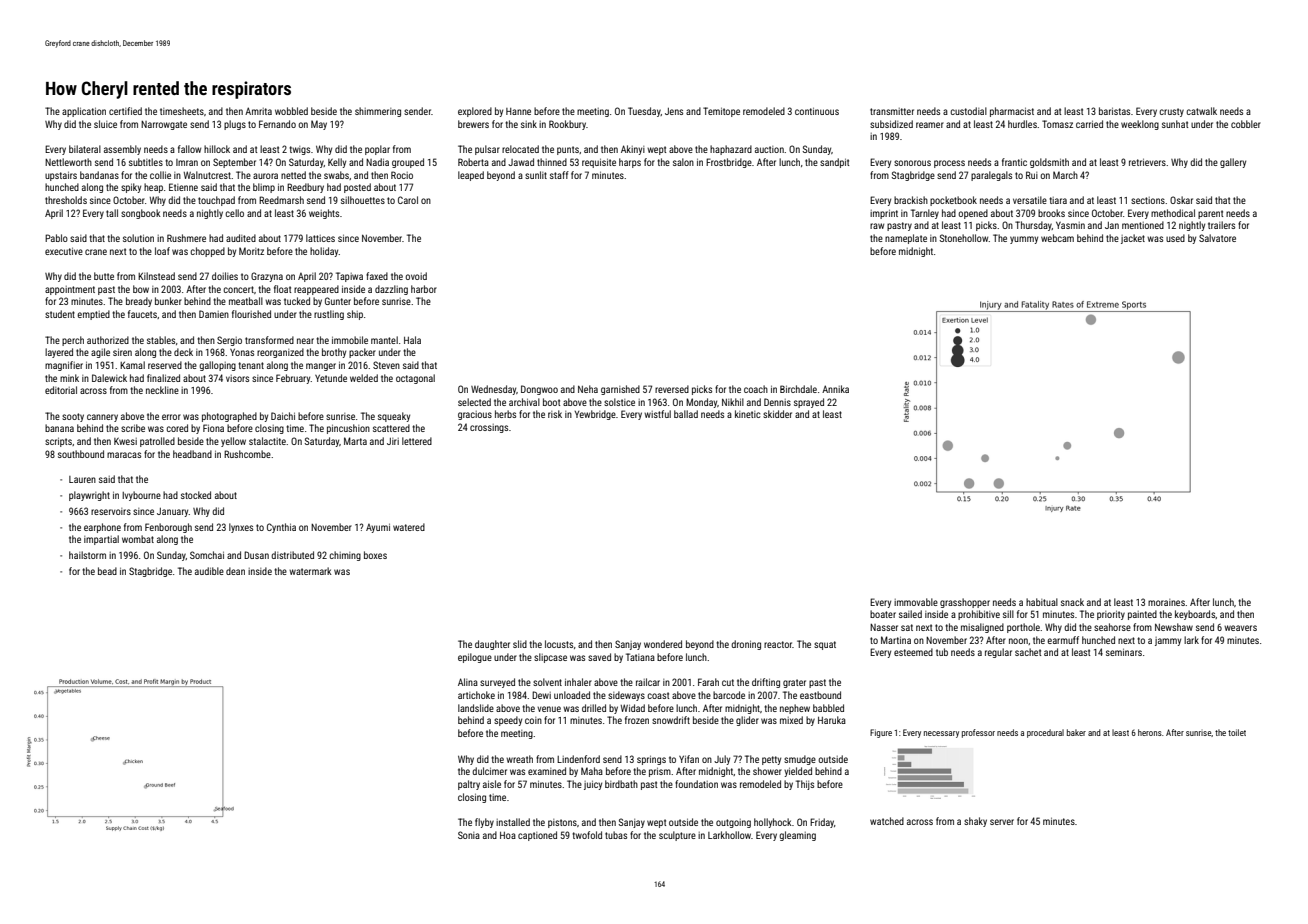 This page has height=924, width=1308. I want to click on server, so click(1002, 822).
